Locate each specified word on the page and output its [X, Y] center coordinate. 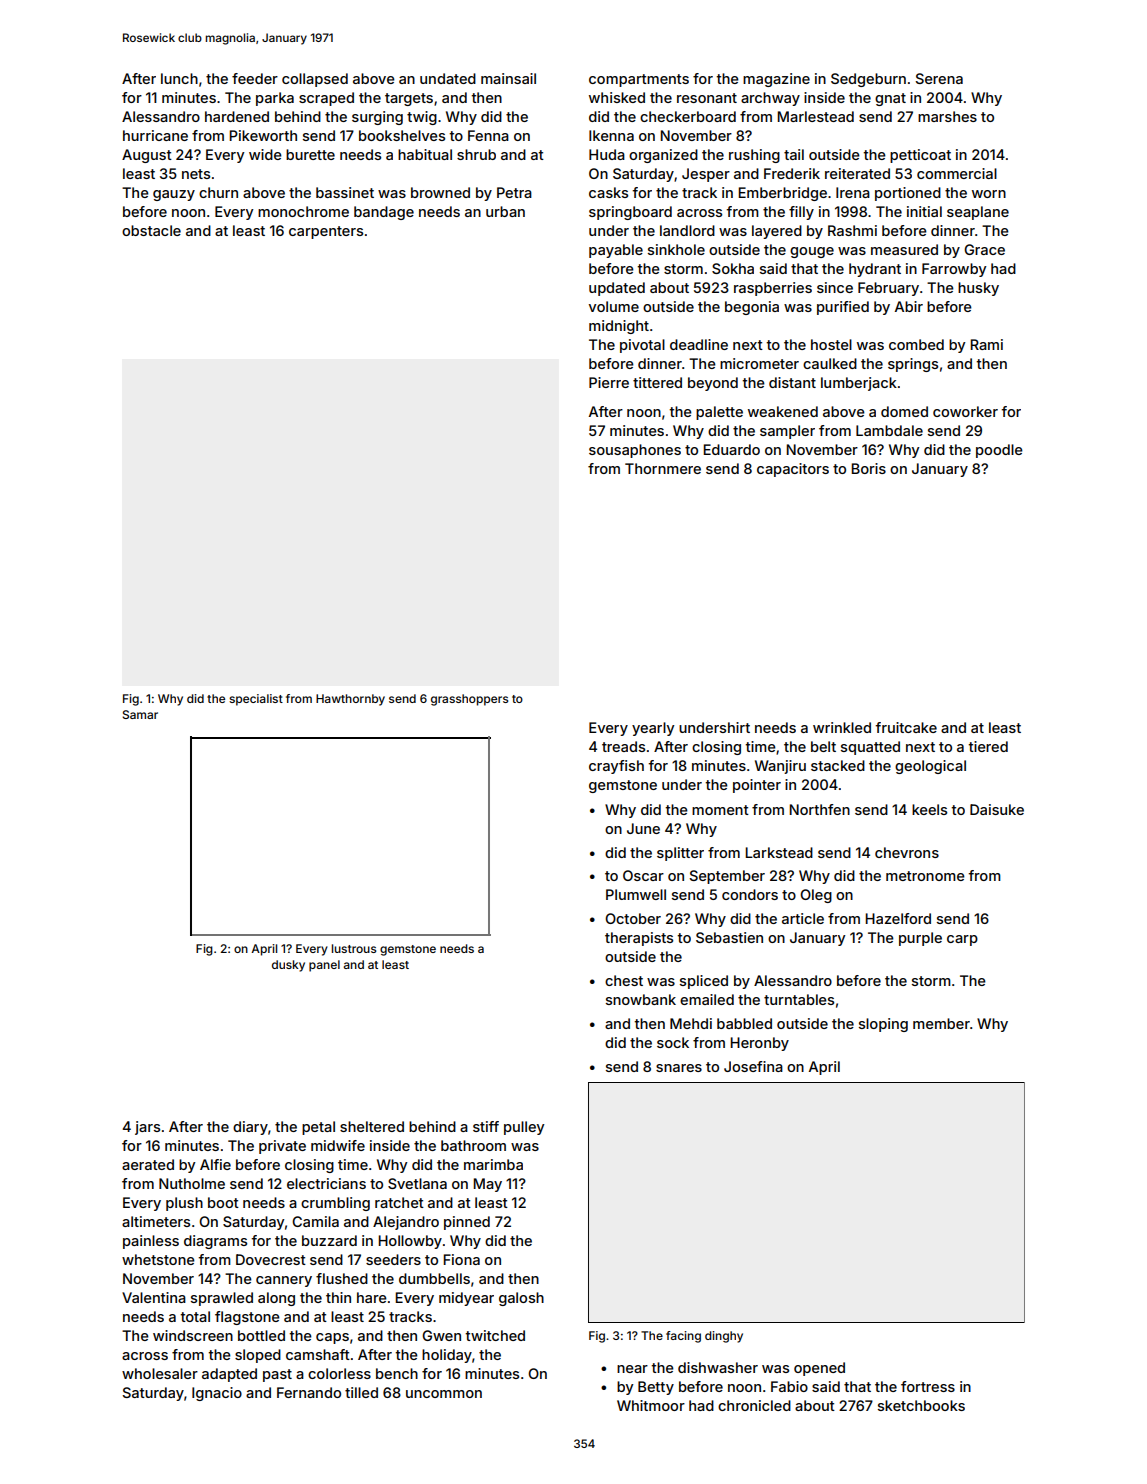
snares [679, 1068]
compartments [639, 80]
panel [324, 966]
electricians [326, 1183]
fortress [928, 1386]
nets [196, 174]
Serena [939, 78]
